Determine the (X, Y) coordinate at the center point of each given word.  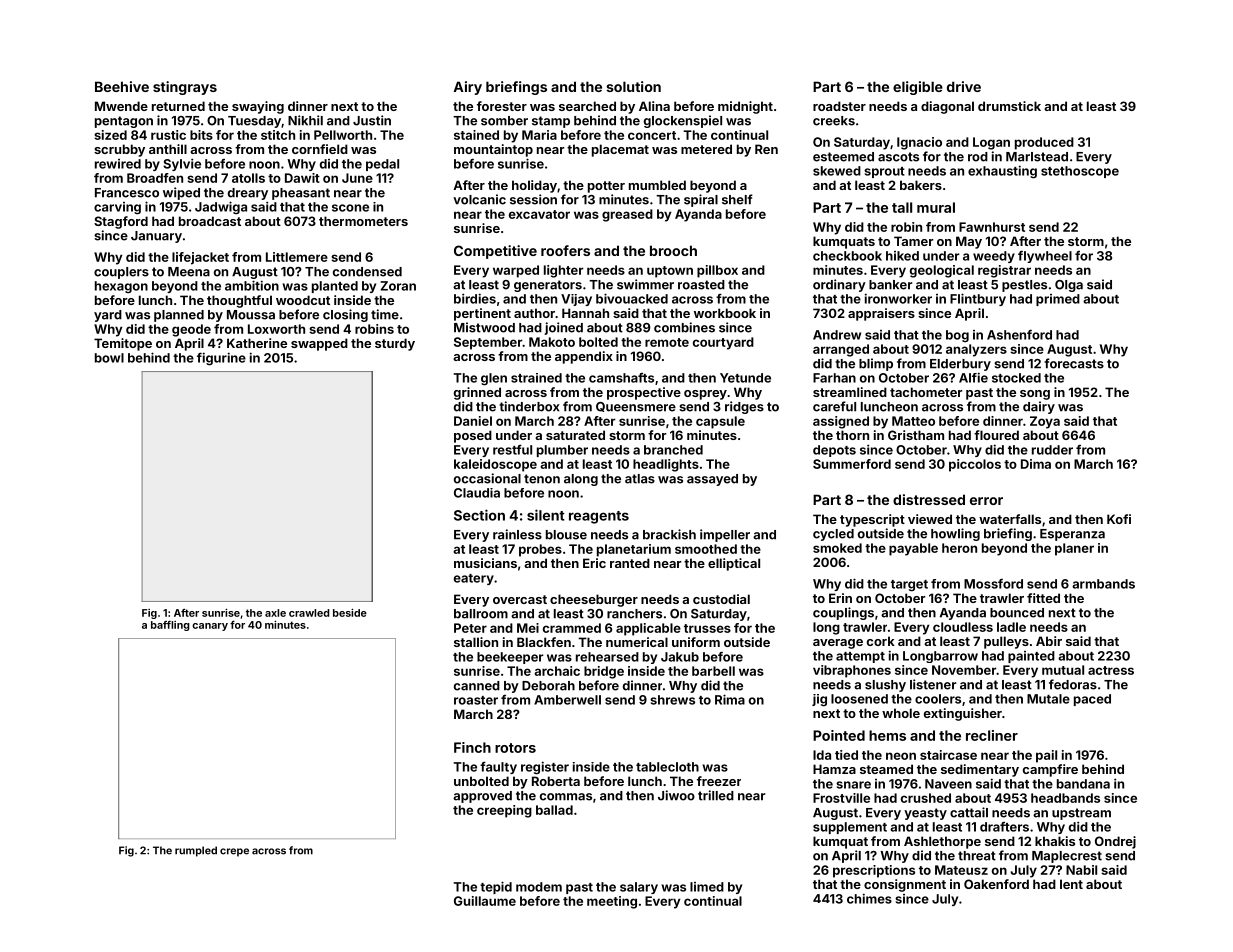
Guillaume (485, 901)
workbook (725, 313)
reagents (599, 517)
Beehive (122, 86)
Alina (654, 106)
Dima (1036, 464)
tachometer (926, 392)
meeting (612, 902)
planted (335, 287)
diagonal (947, 107)
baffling (170, 626)
